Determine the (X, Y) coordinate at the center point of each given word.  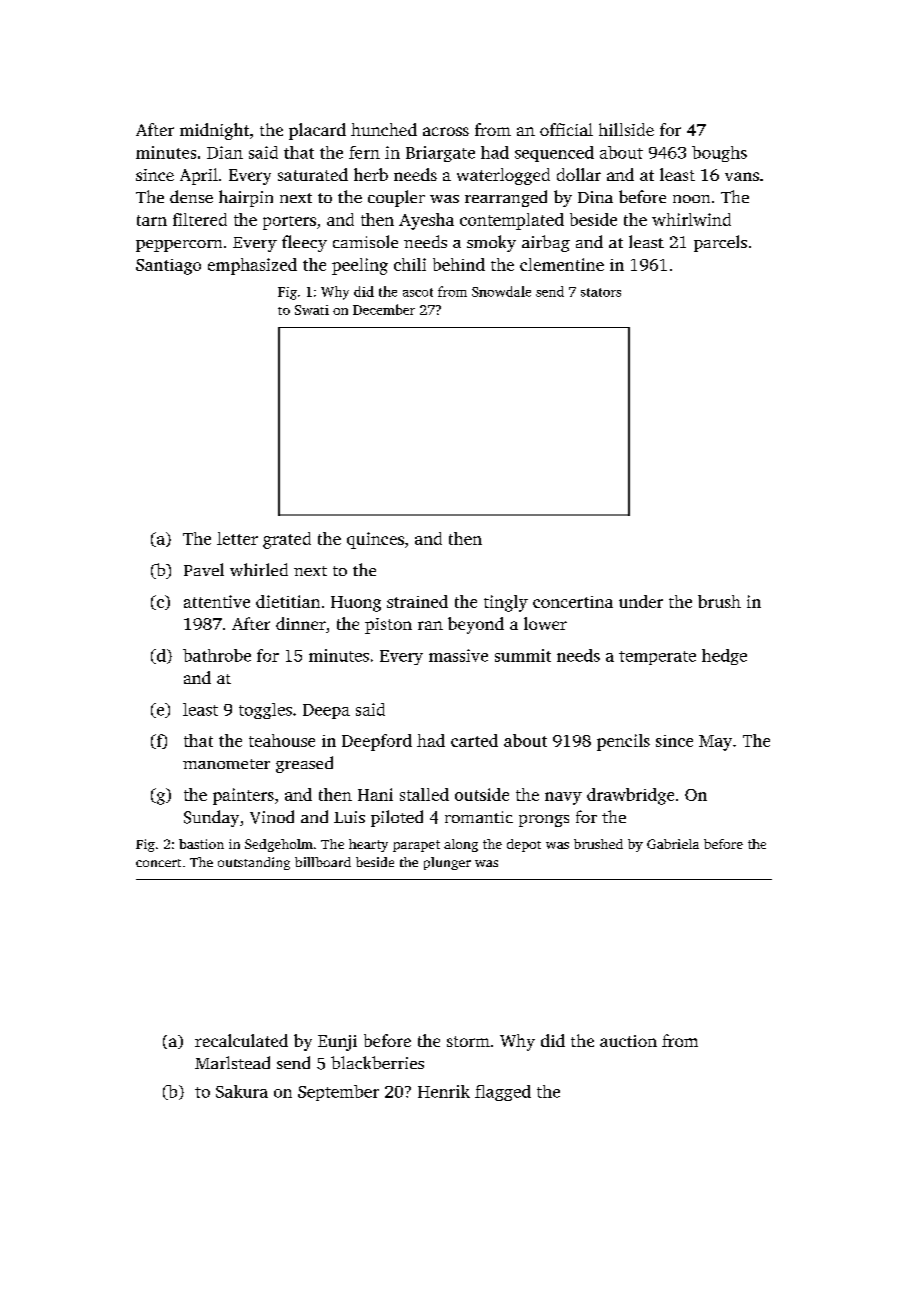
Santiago (168, 267)
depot (524, 845)
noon (691, 199)
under (641, 601)
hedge (724, 657)
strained (417, 601)
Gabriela (673, 844)
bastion (201, 844)
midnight (214, 131)
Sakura (242, 1091)
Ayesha (426, 221)
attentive (217, 601)
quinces (375, 540)
